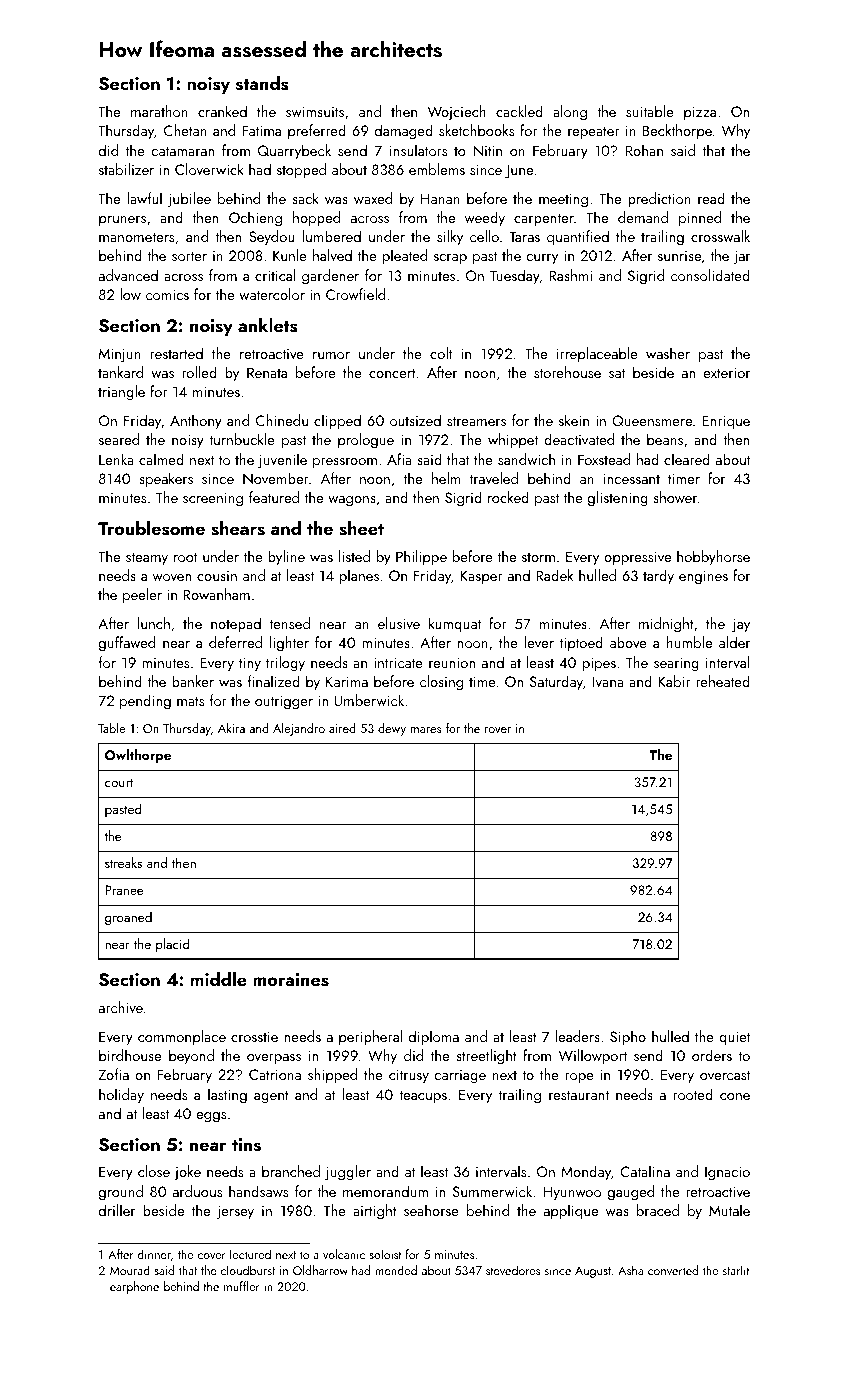 This screenshot has height=1400, width=849. What do you see at coordinates (342, 728) in the screenshot?
I see `aired` at bounding box center [342, 728].
